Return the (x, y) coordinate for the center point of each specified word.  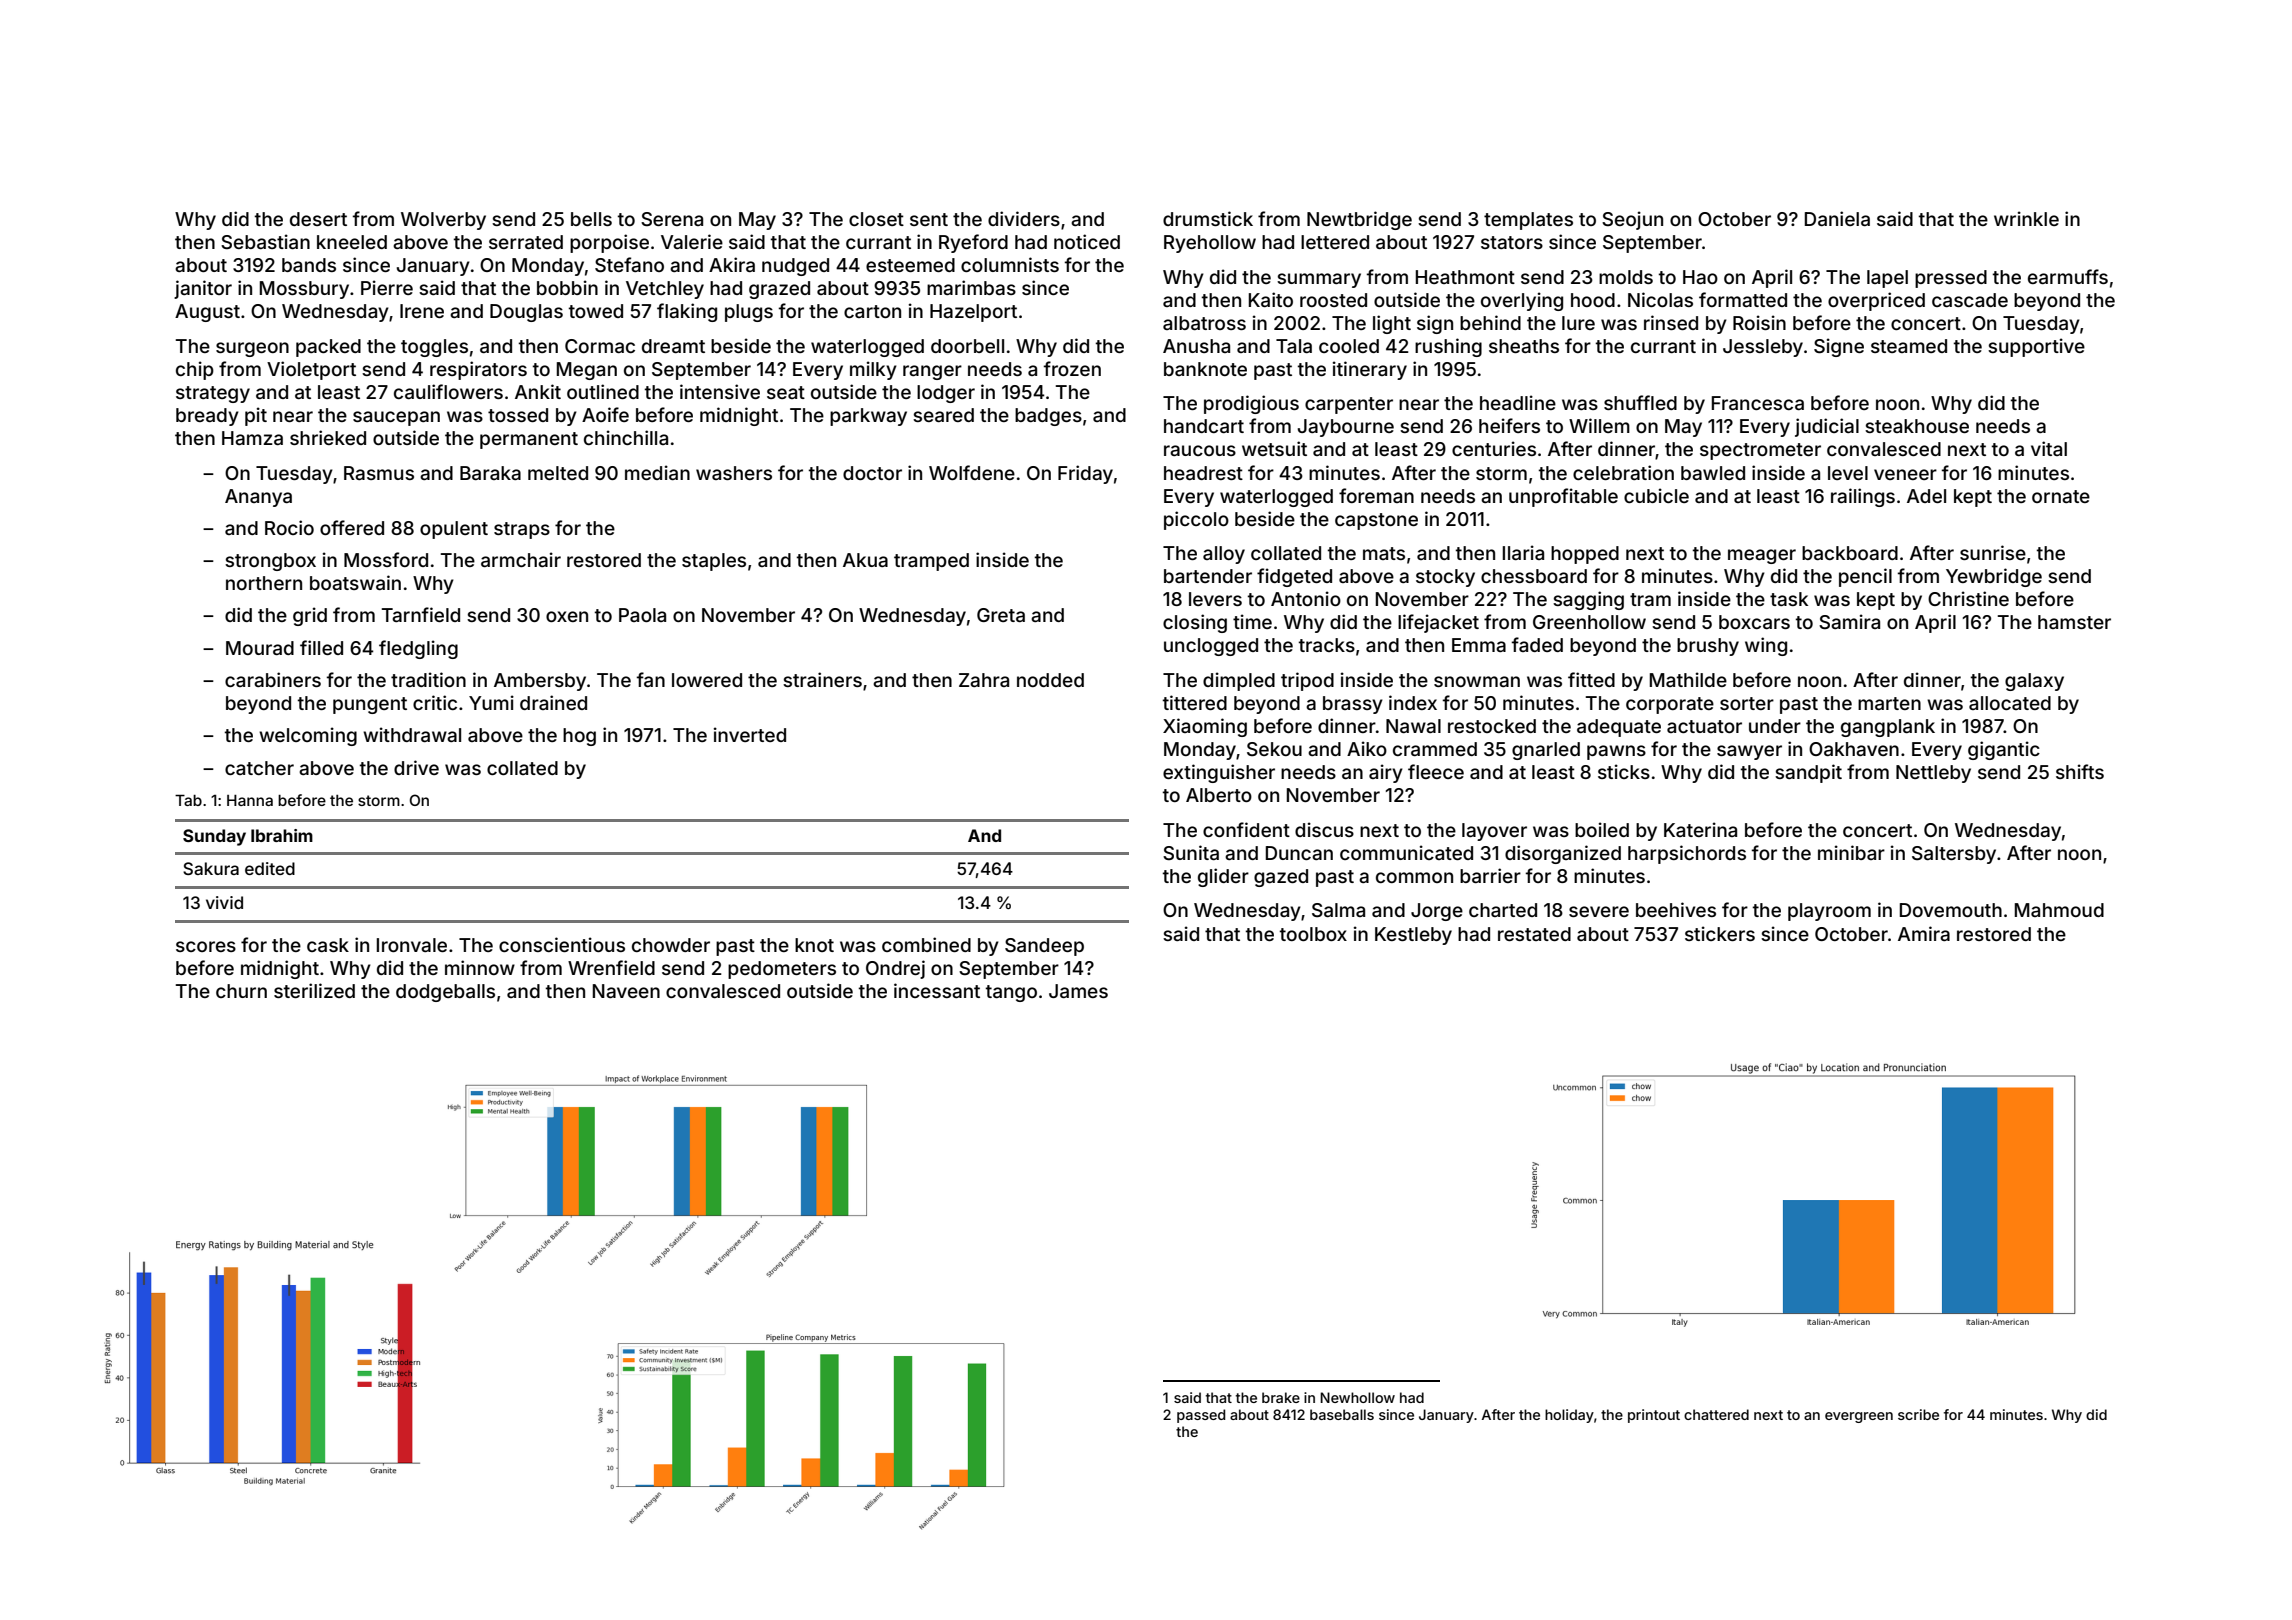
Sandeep (1044, 947)
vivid (224, 902)
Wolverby (443, 221)
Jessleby (1763, 348)
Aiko (1367, 748)
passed (1201, 1416)
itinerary (1370, 370)
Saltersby (1954, 855)
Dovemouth (1951, 910)
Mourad (260, 648)
